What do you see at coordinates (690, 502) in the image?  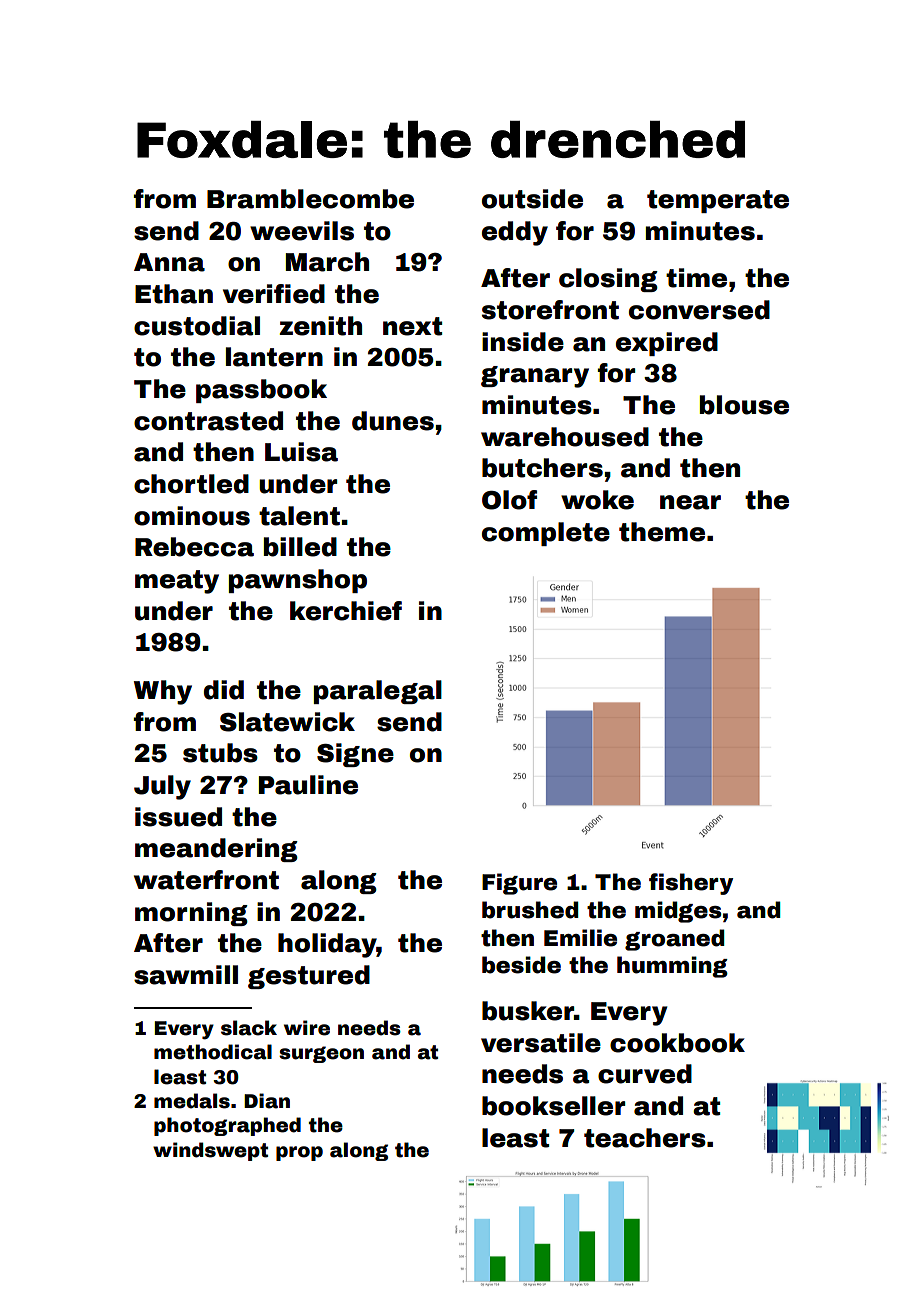 I see `near` at bounding box center [690, 502].
